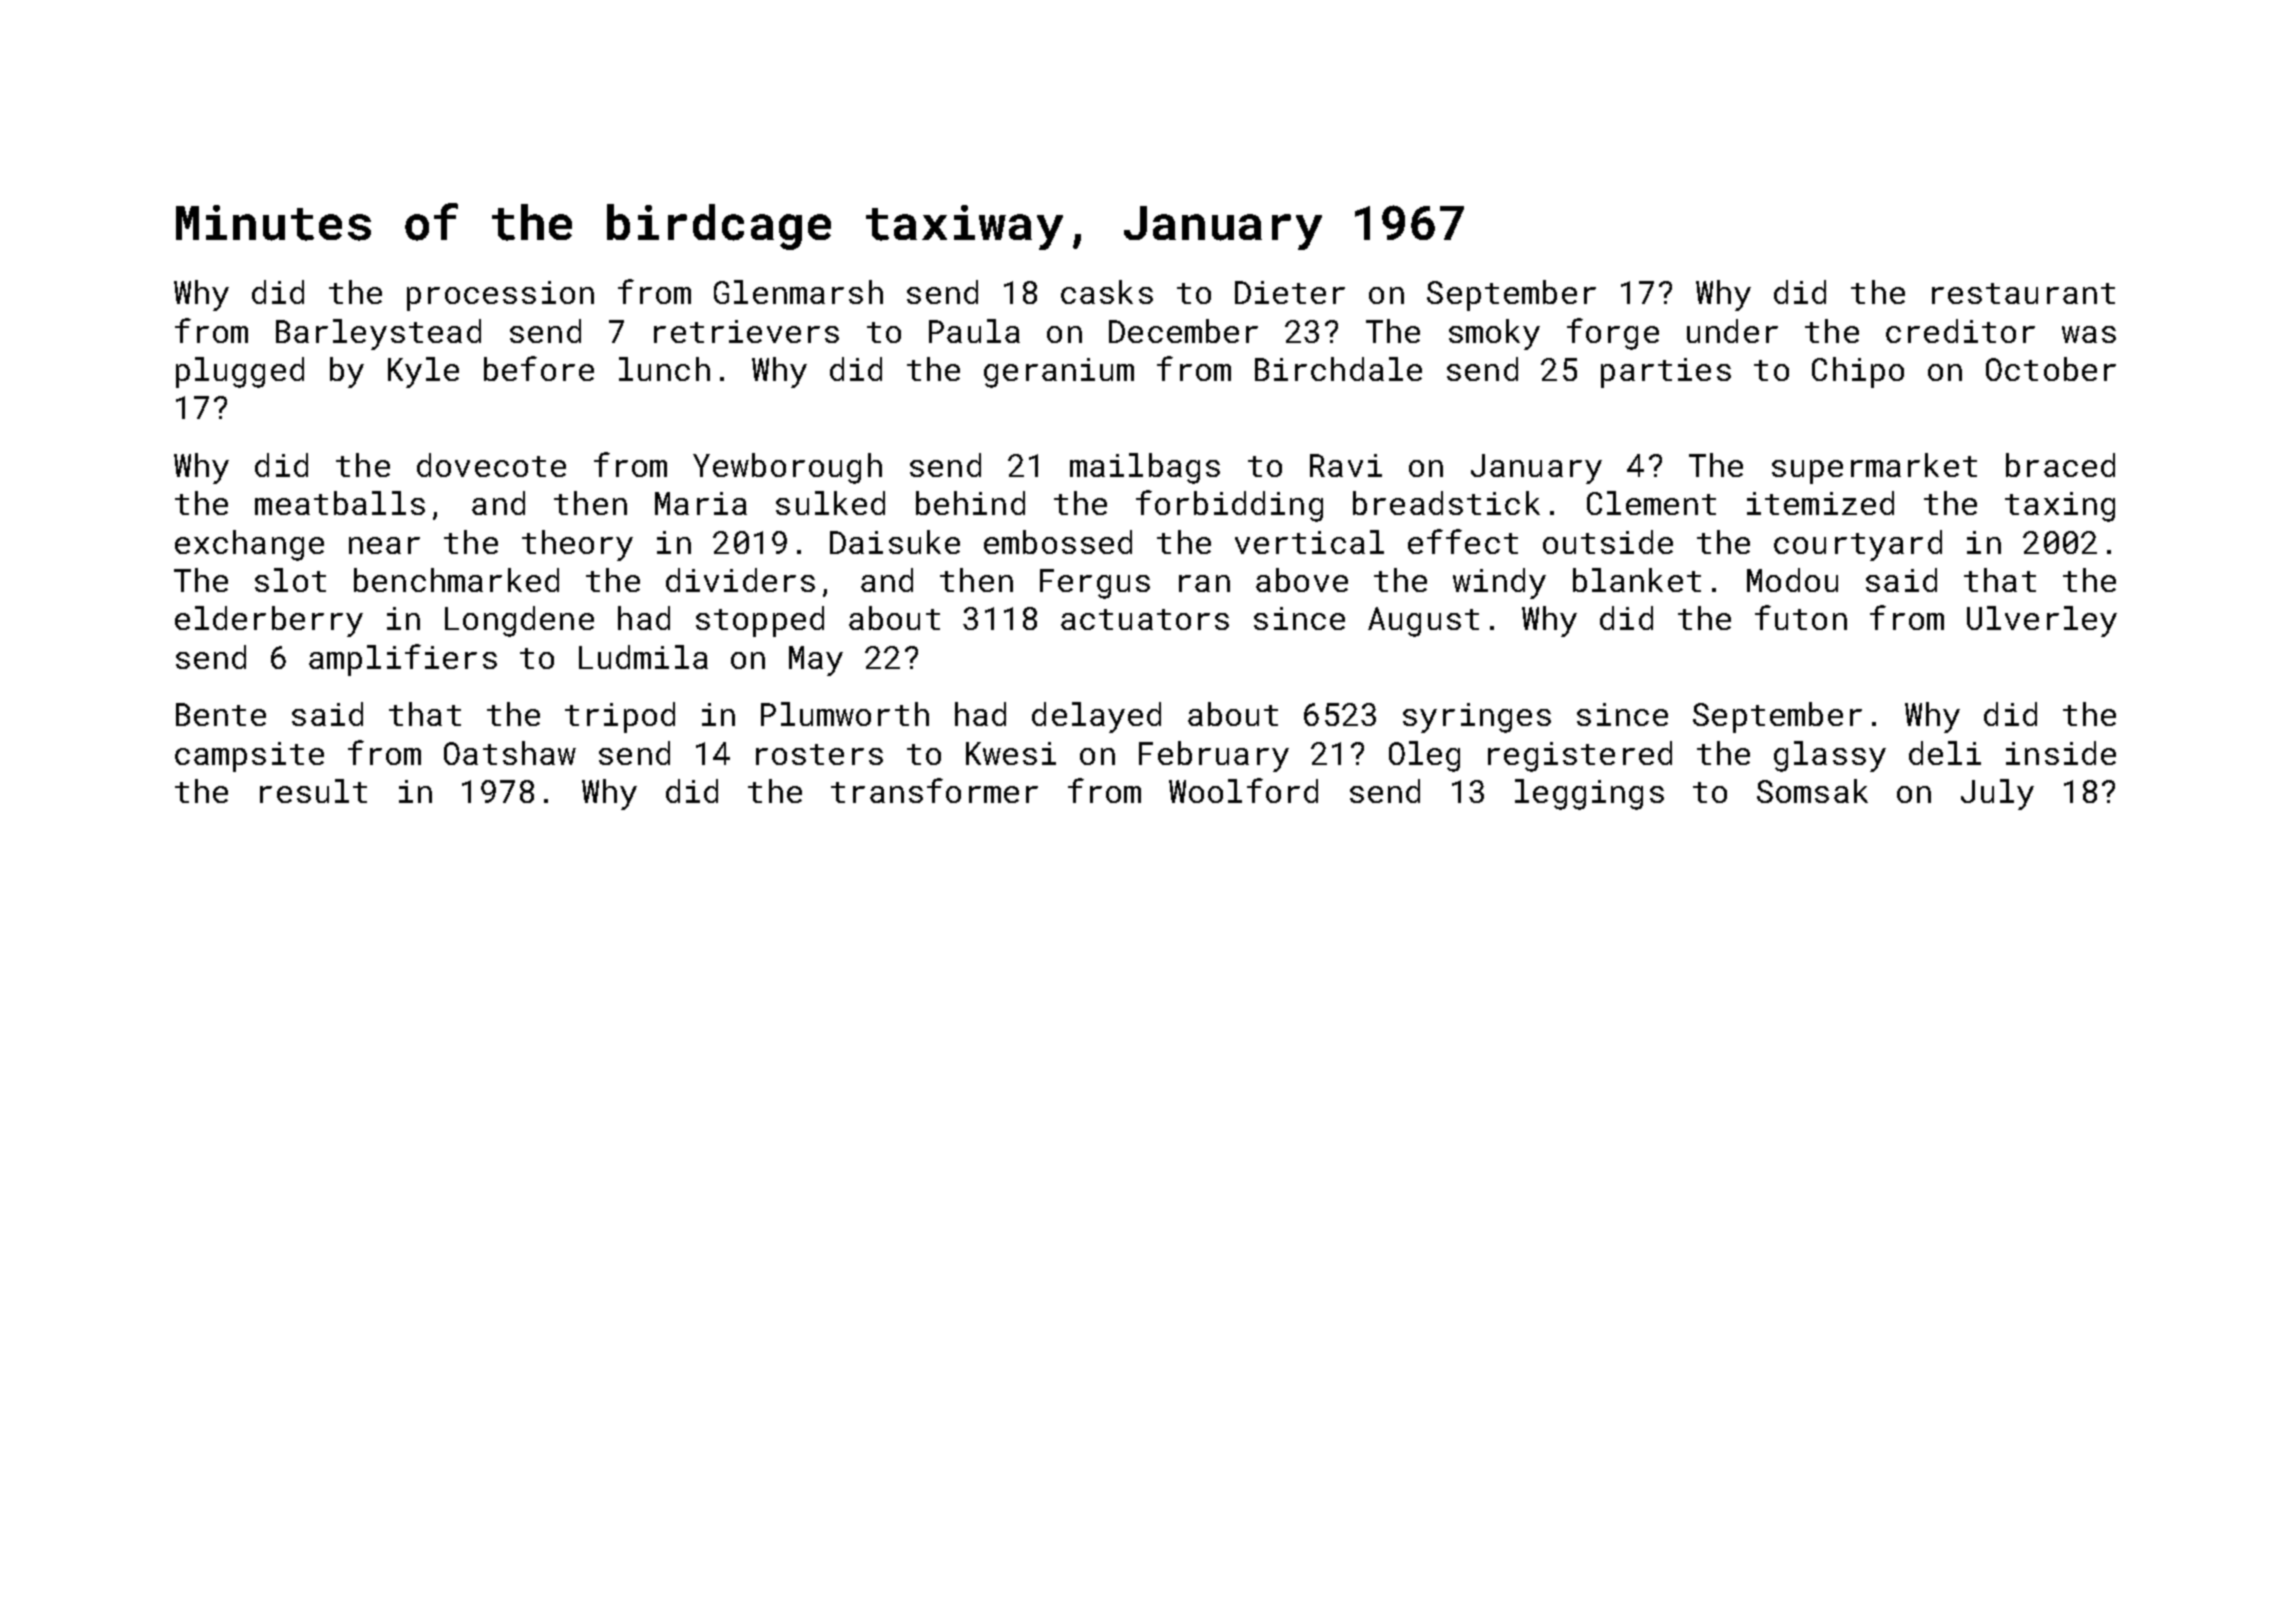 The width and height of the document is (2292, 1620). I want to click on leggings, so click(1589, 794).
